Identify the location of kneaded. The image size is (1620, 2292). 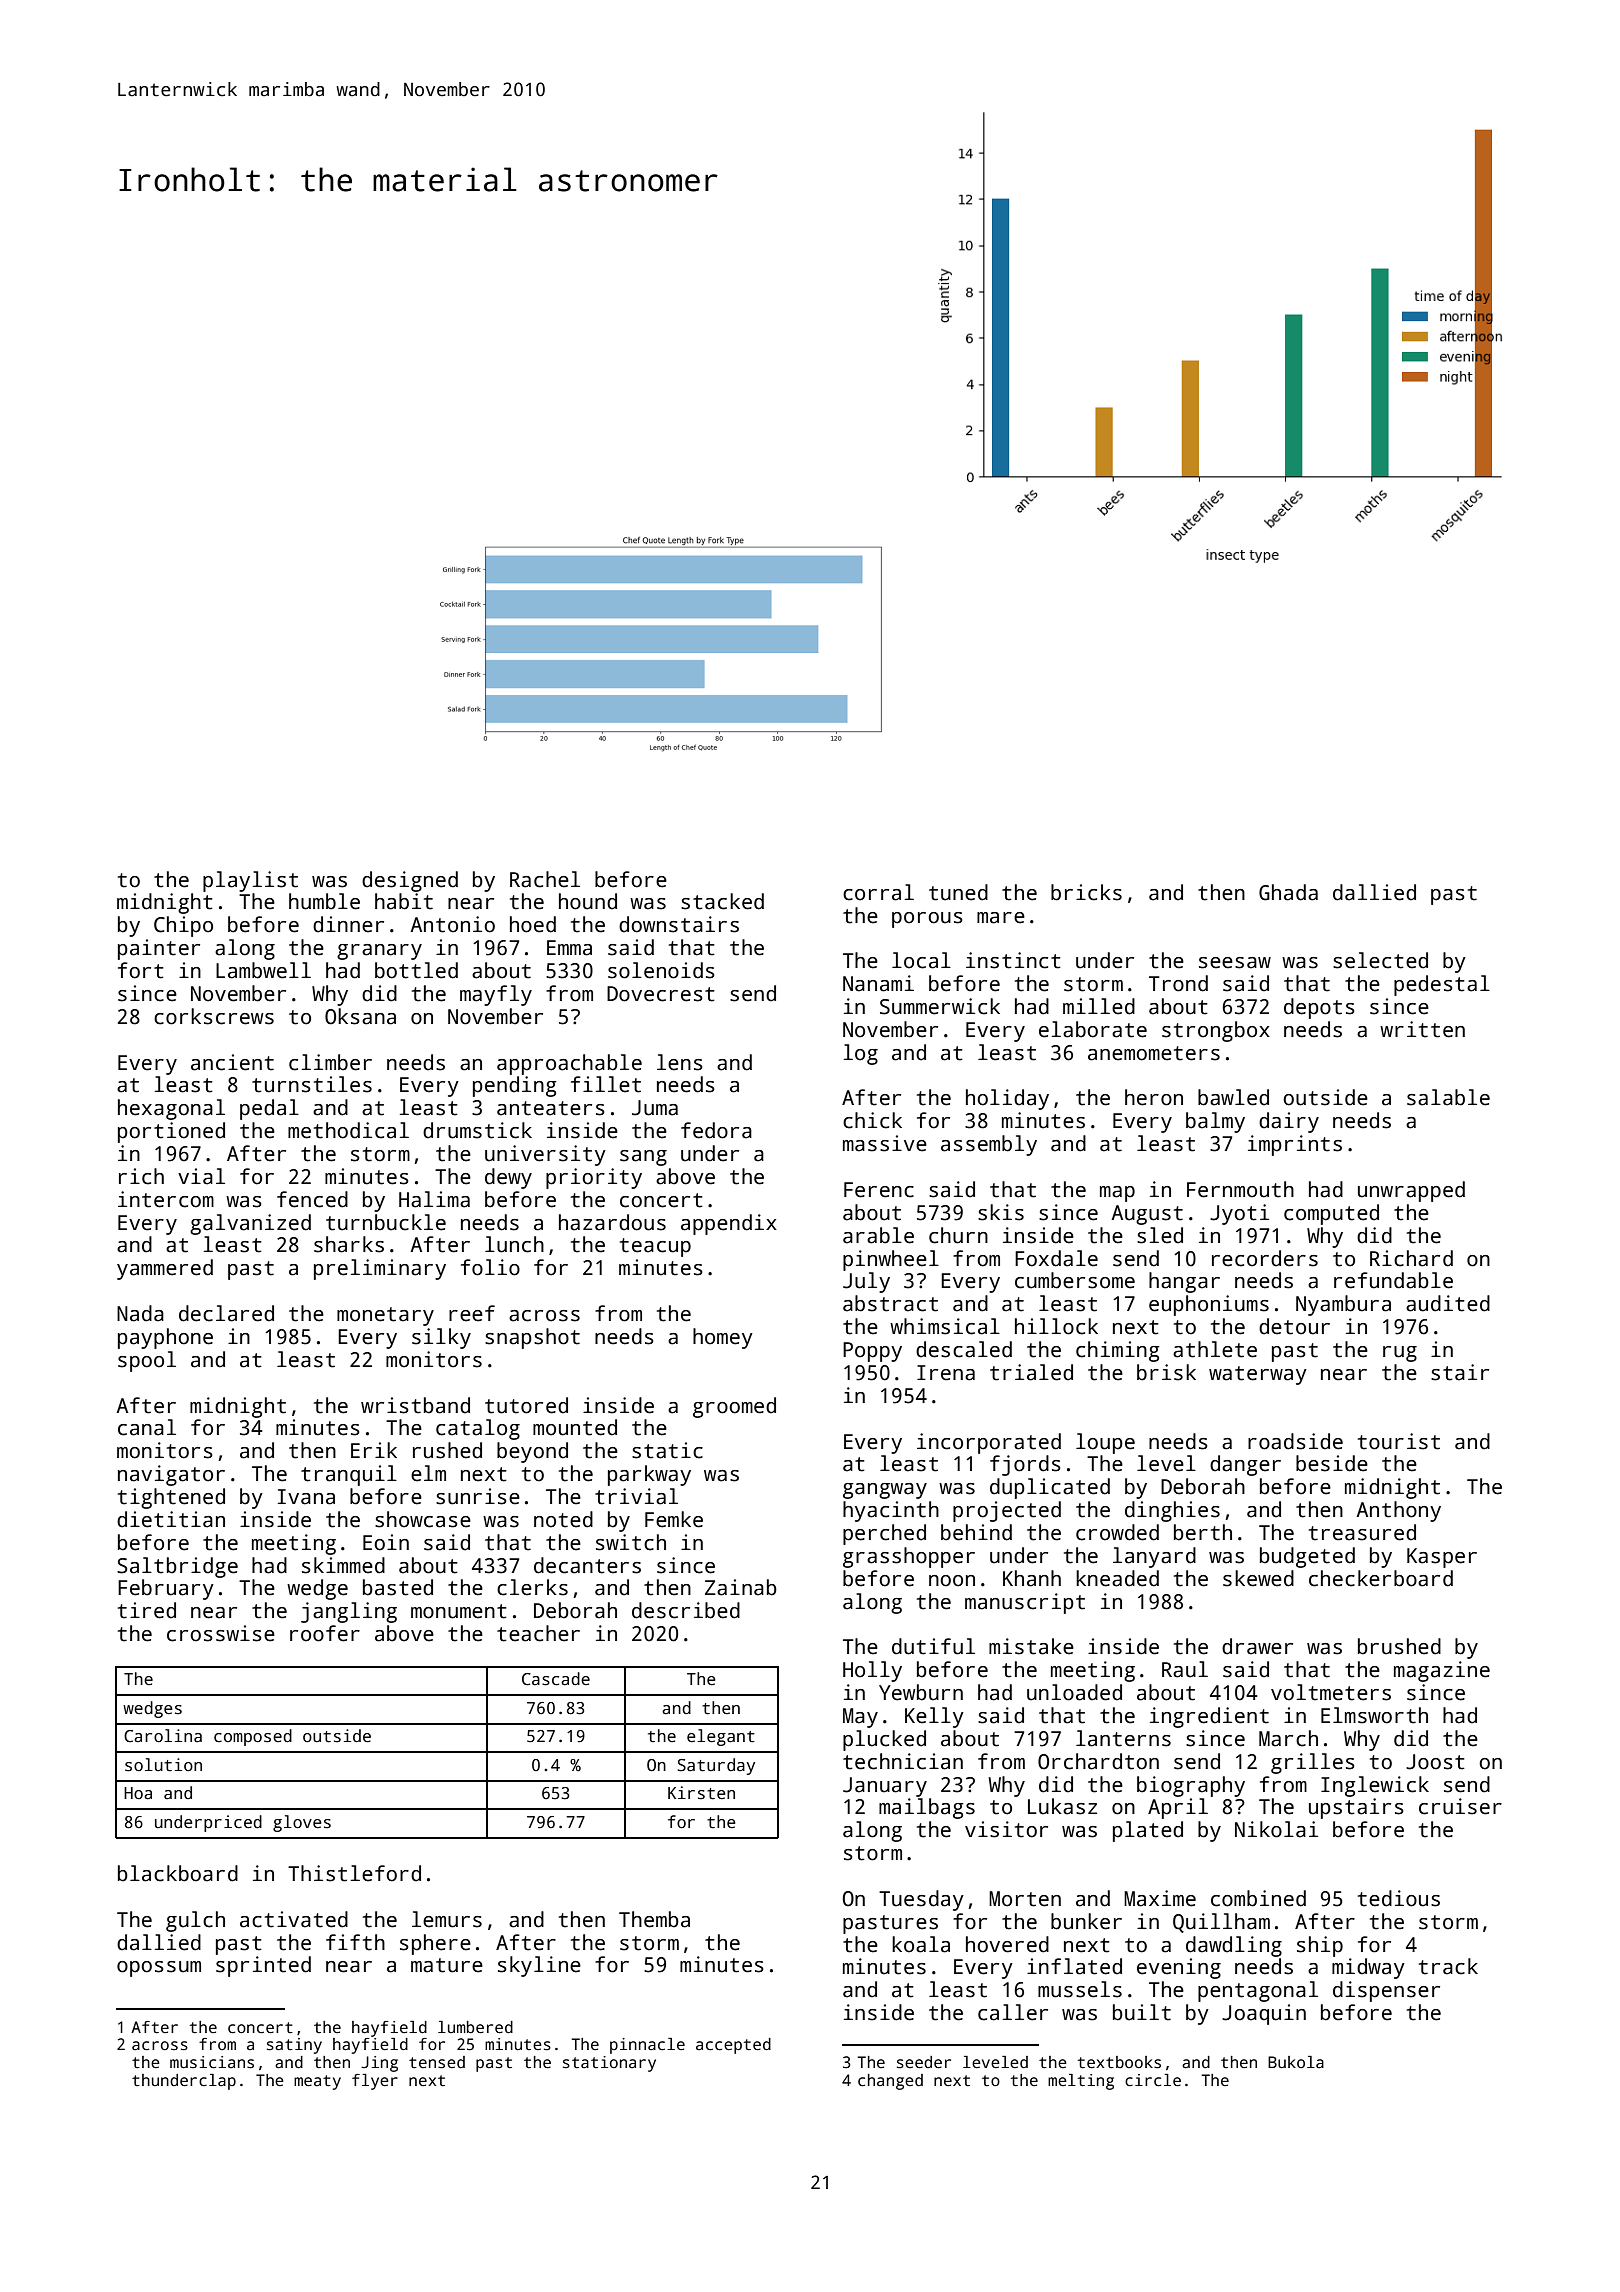
(1117, 1578).
